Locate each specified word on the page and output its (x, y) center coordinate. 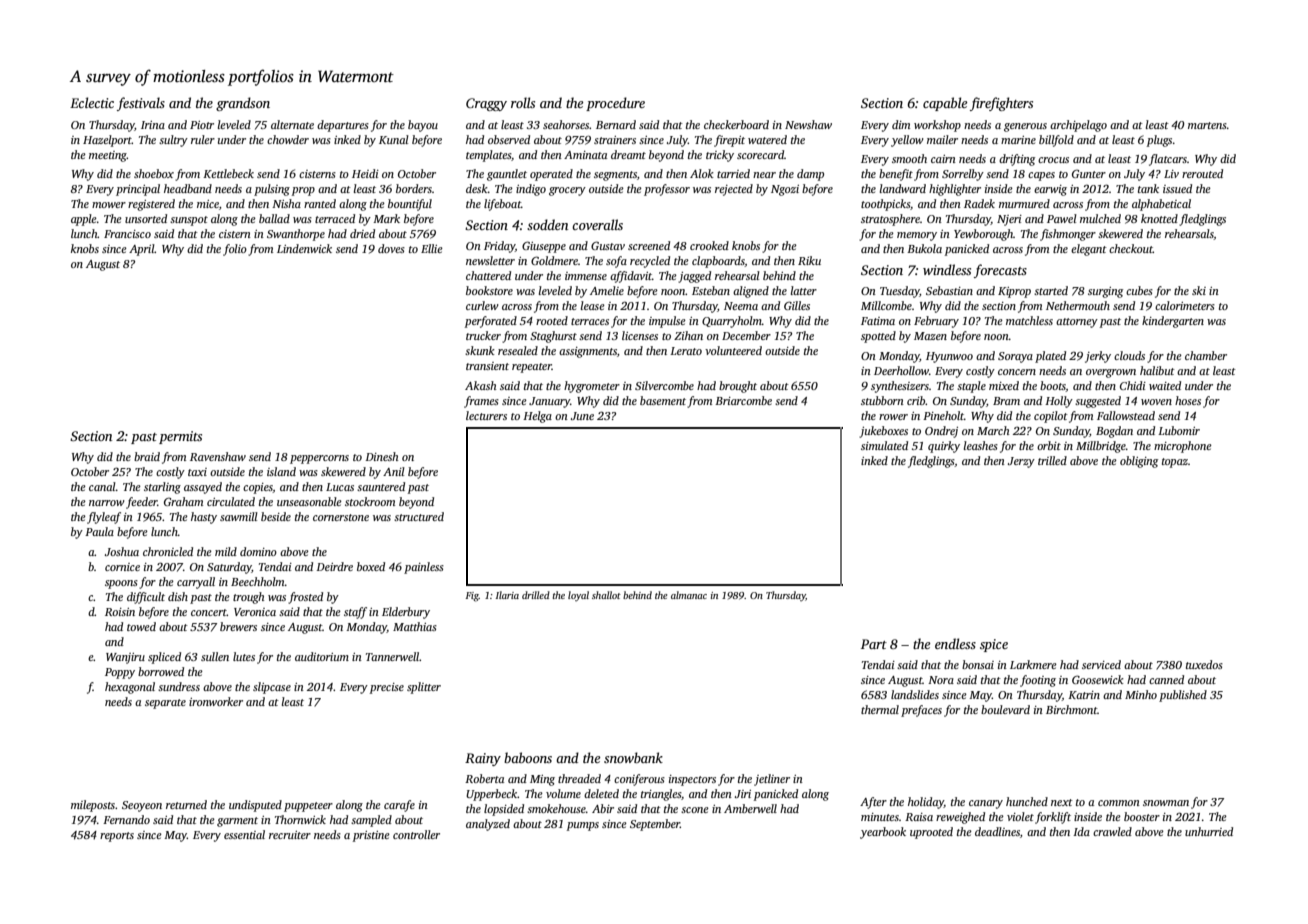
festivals (141, 104)
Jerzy (1021, 462)
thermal (880, 709)
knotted (1159, 218)
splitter (424, 688)
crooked (709, 245)
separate (165, 704)
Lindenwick (304, 248)
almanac (689, 595)
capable (945, 104)
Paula (99, 531)
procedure (615, 104)
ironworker (216, 701)
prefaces (921, 711)
